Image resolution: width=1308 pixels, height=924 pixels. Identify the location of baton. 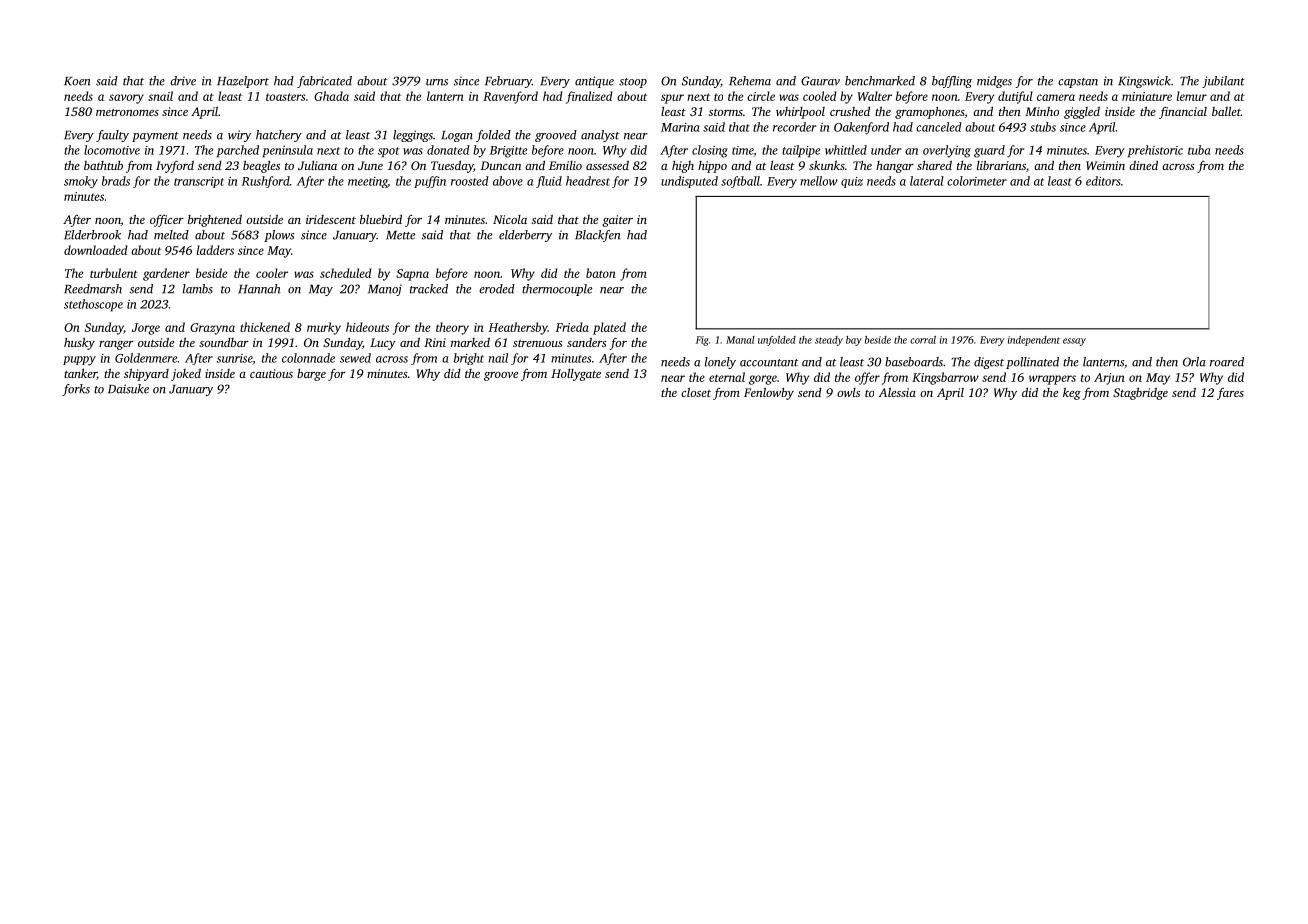
(601, 273).
